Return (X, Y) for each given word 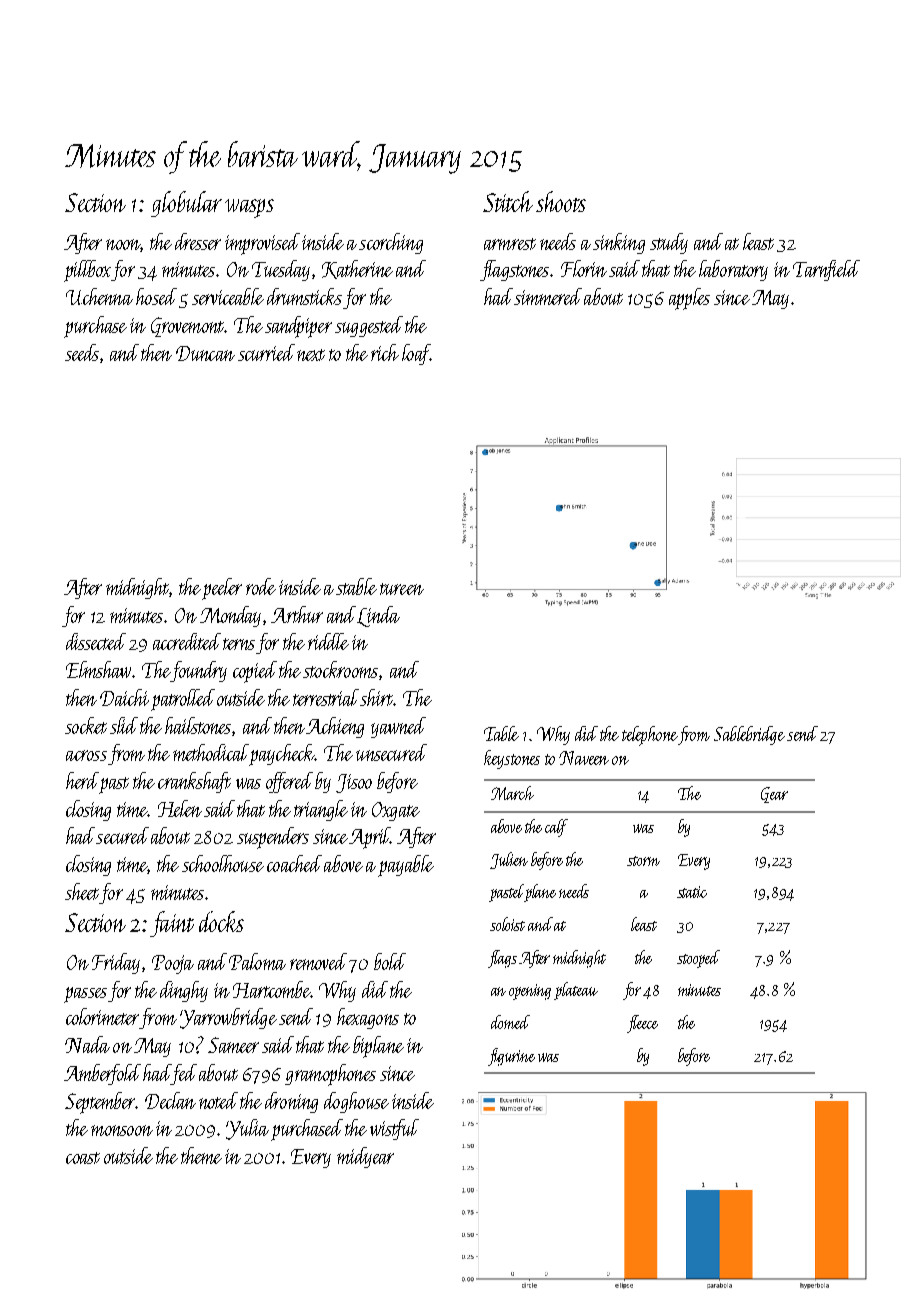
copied (255, 672)
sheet (82, 891)
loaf (416, 354)
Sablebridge (749, 735)
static (692, 892)
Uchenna (99, 296)
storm (643, 861)
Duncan (205, 353)
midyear (365, 1157)
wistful (394, 1129)
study (669, 243)
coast (83, 1158)
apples (689, 299)
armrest (510, 244)
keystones (512, 759)
